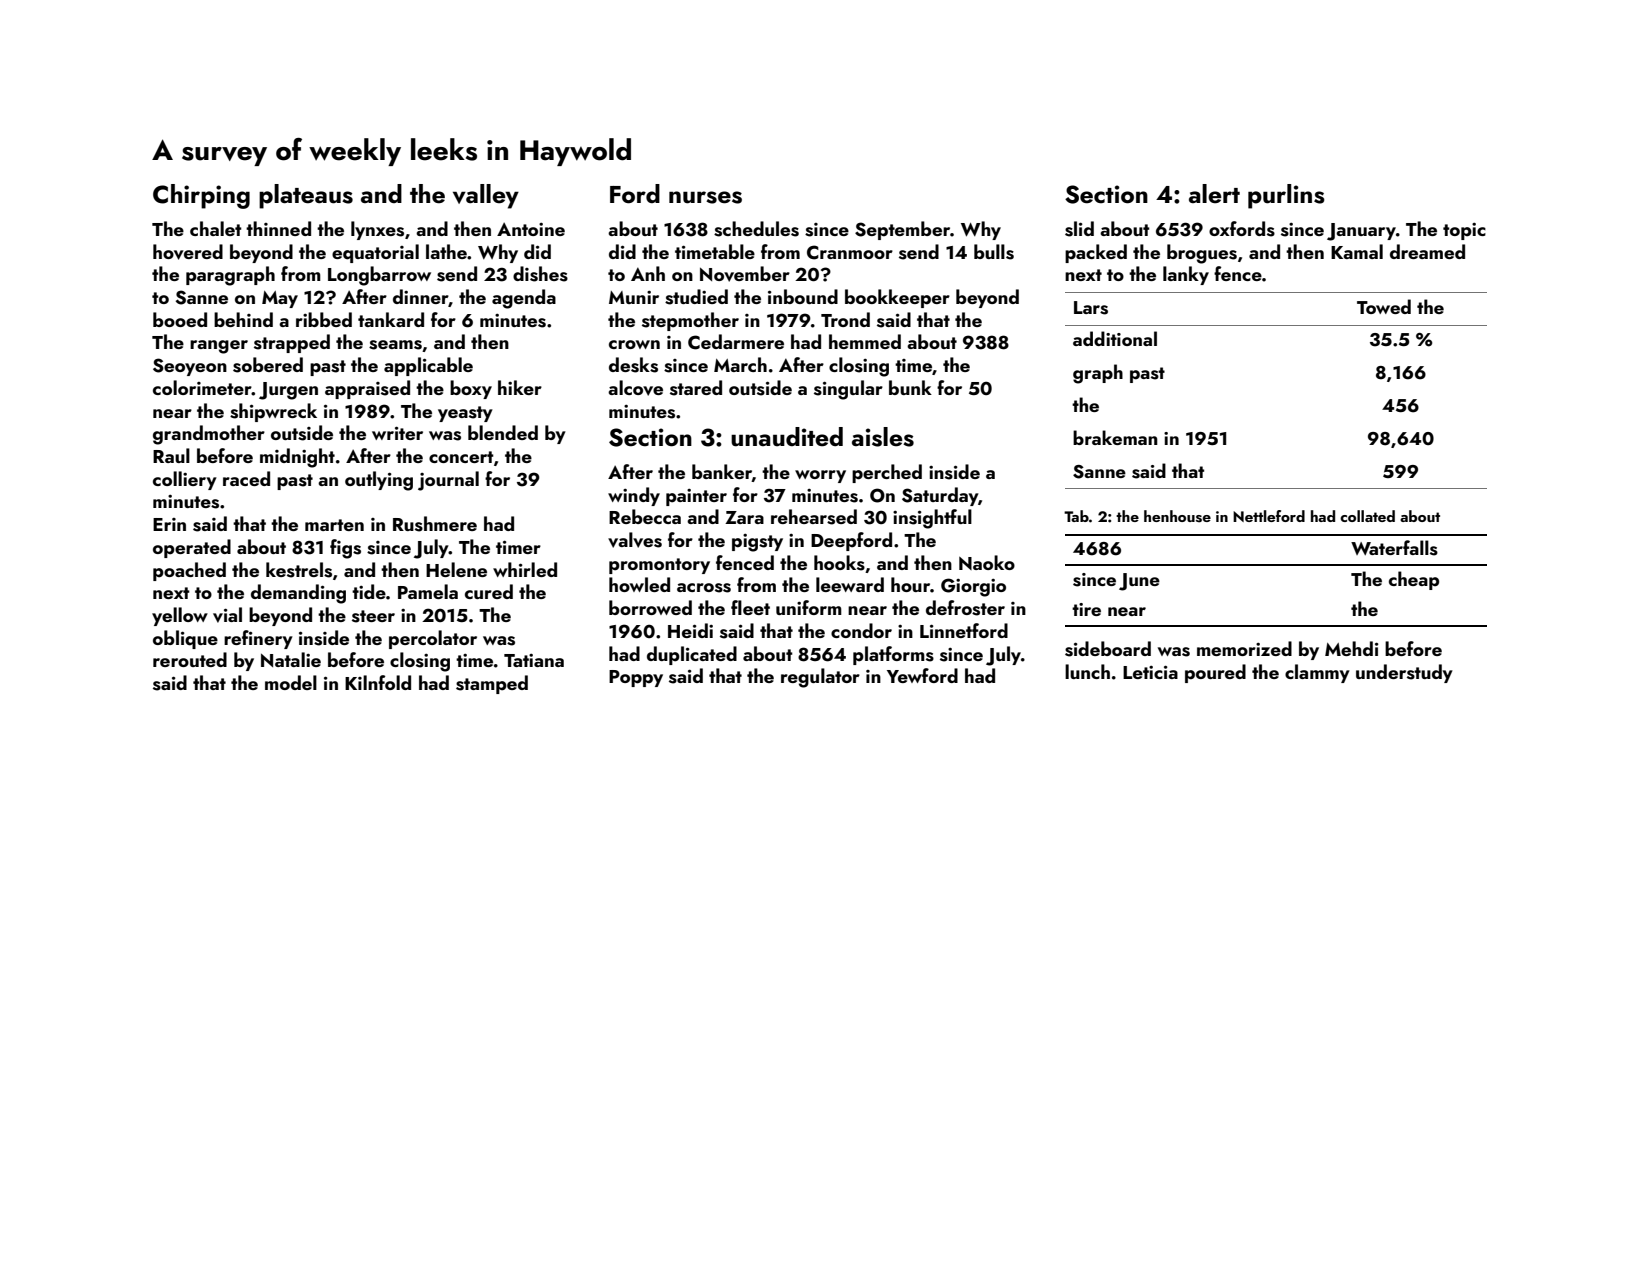  Describe the element at coordinates (1367, 516) in the page. I see `collated` at that location.
